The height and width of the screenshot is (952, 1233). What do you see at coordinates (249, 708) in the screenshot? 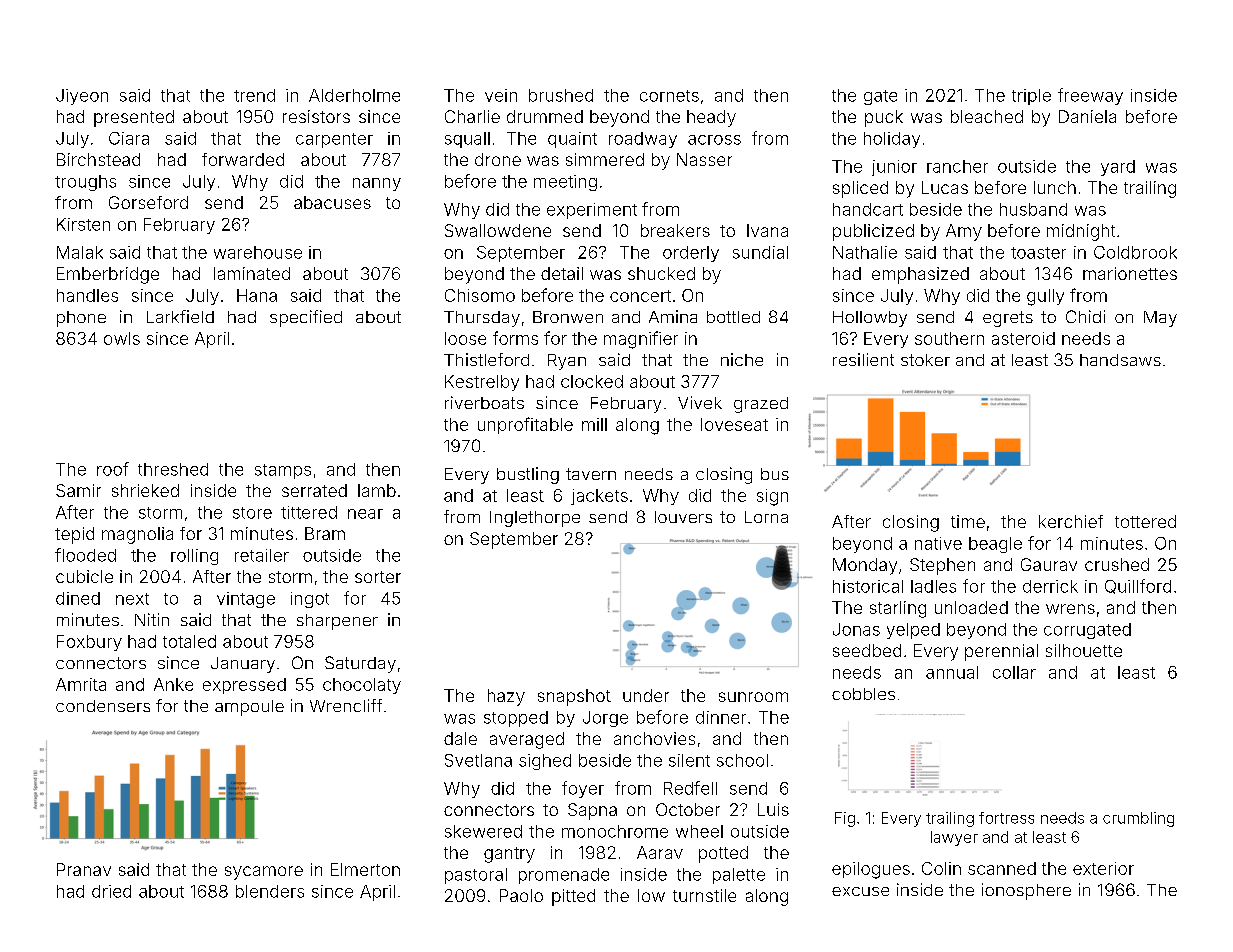
I see `ampoule` at bounding box center [249, 708].
